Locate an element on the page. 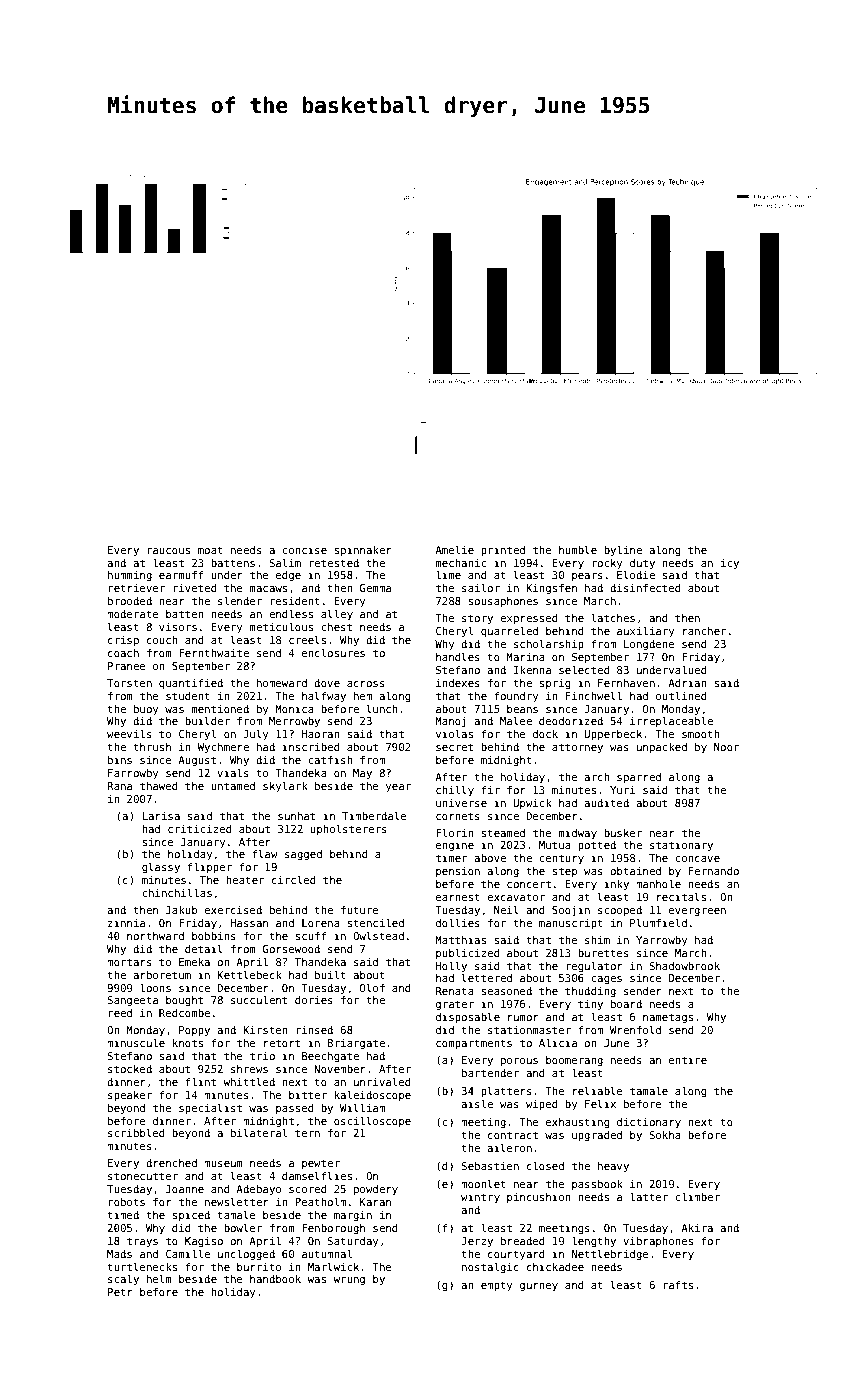 This image has height=1400, width=849. Sokha is located at coordinates (665, 1135).
